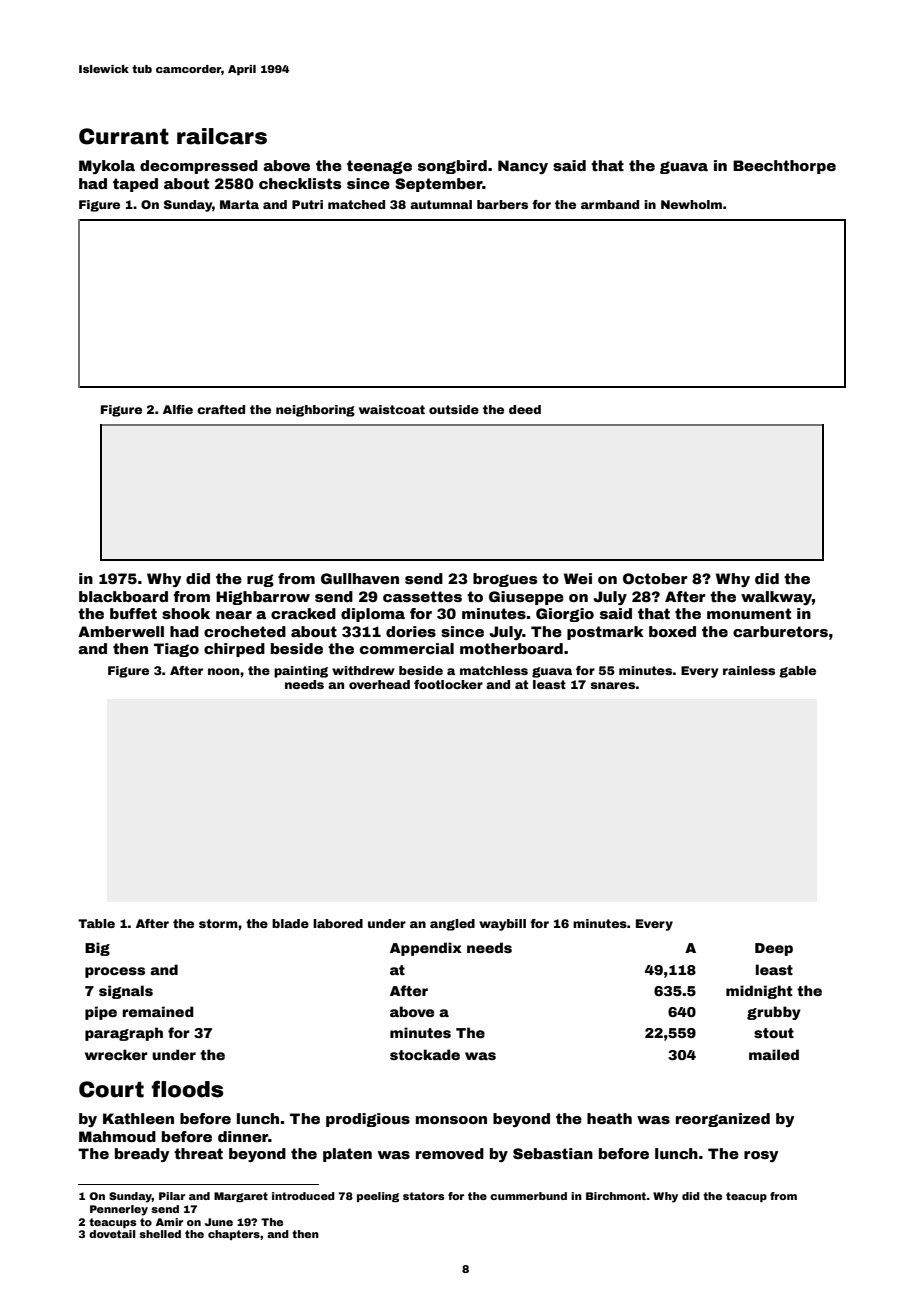 This image has width=924, height=1308. Describe the element at coordinates (176, 650) in the image. I see `Tiago` at that location.
